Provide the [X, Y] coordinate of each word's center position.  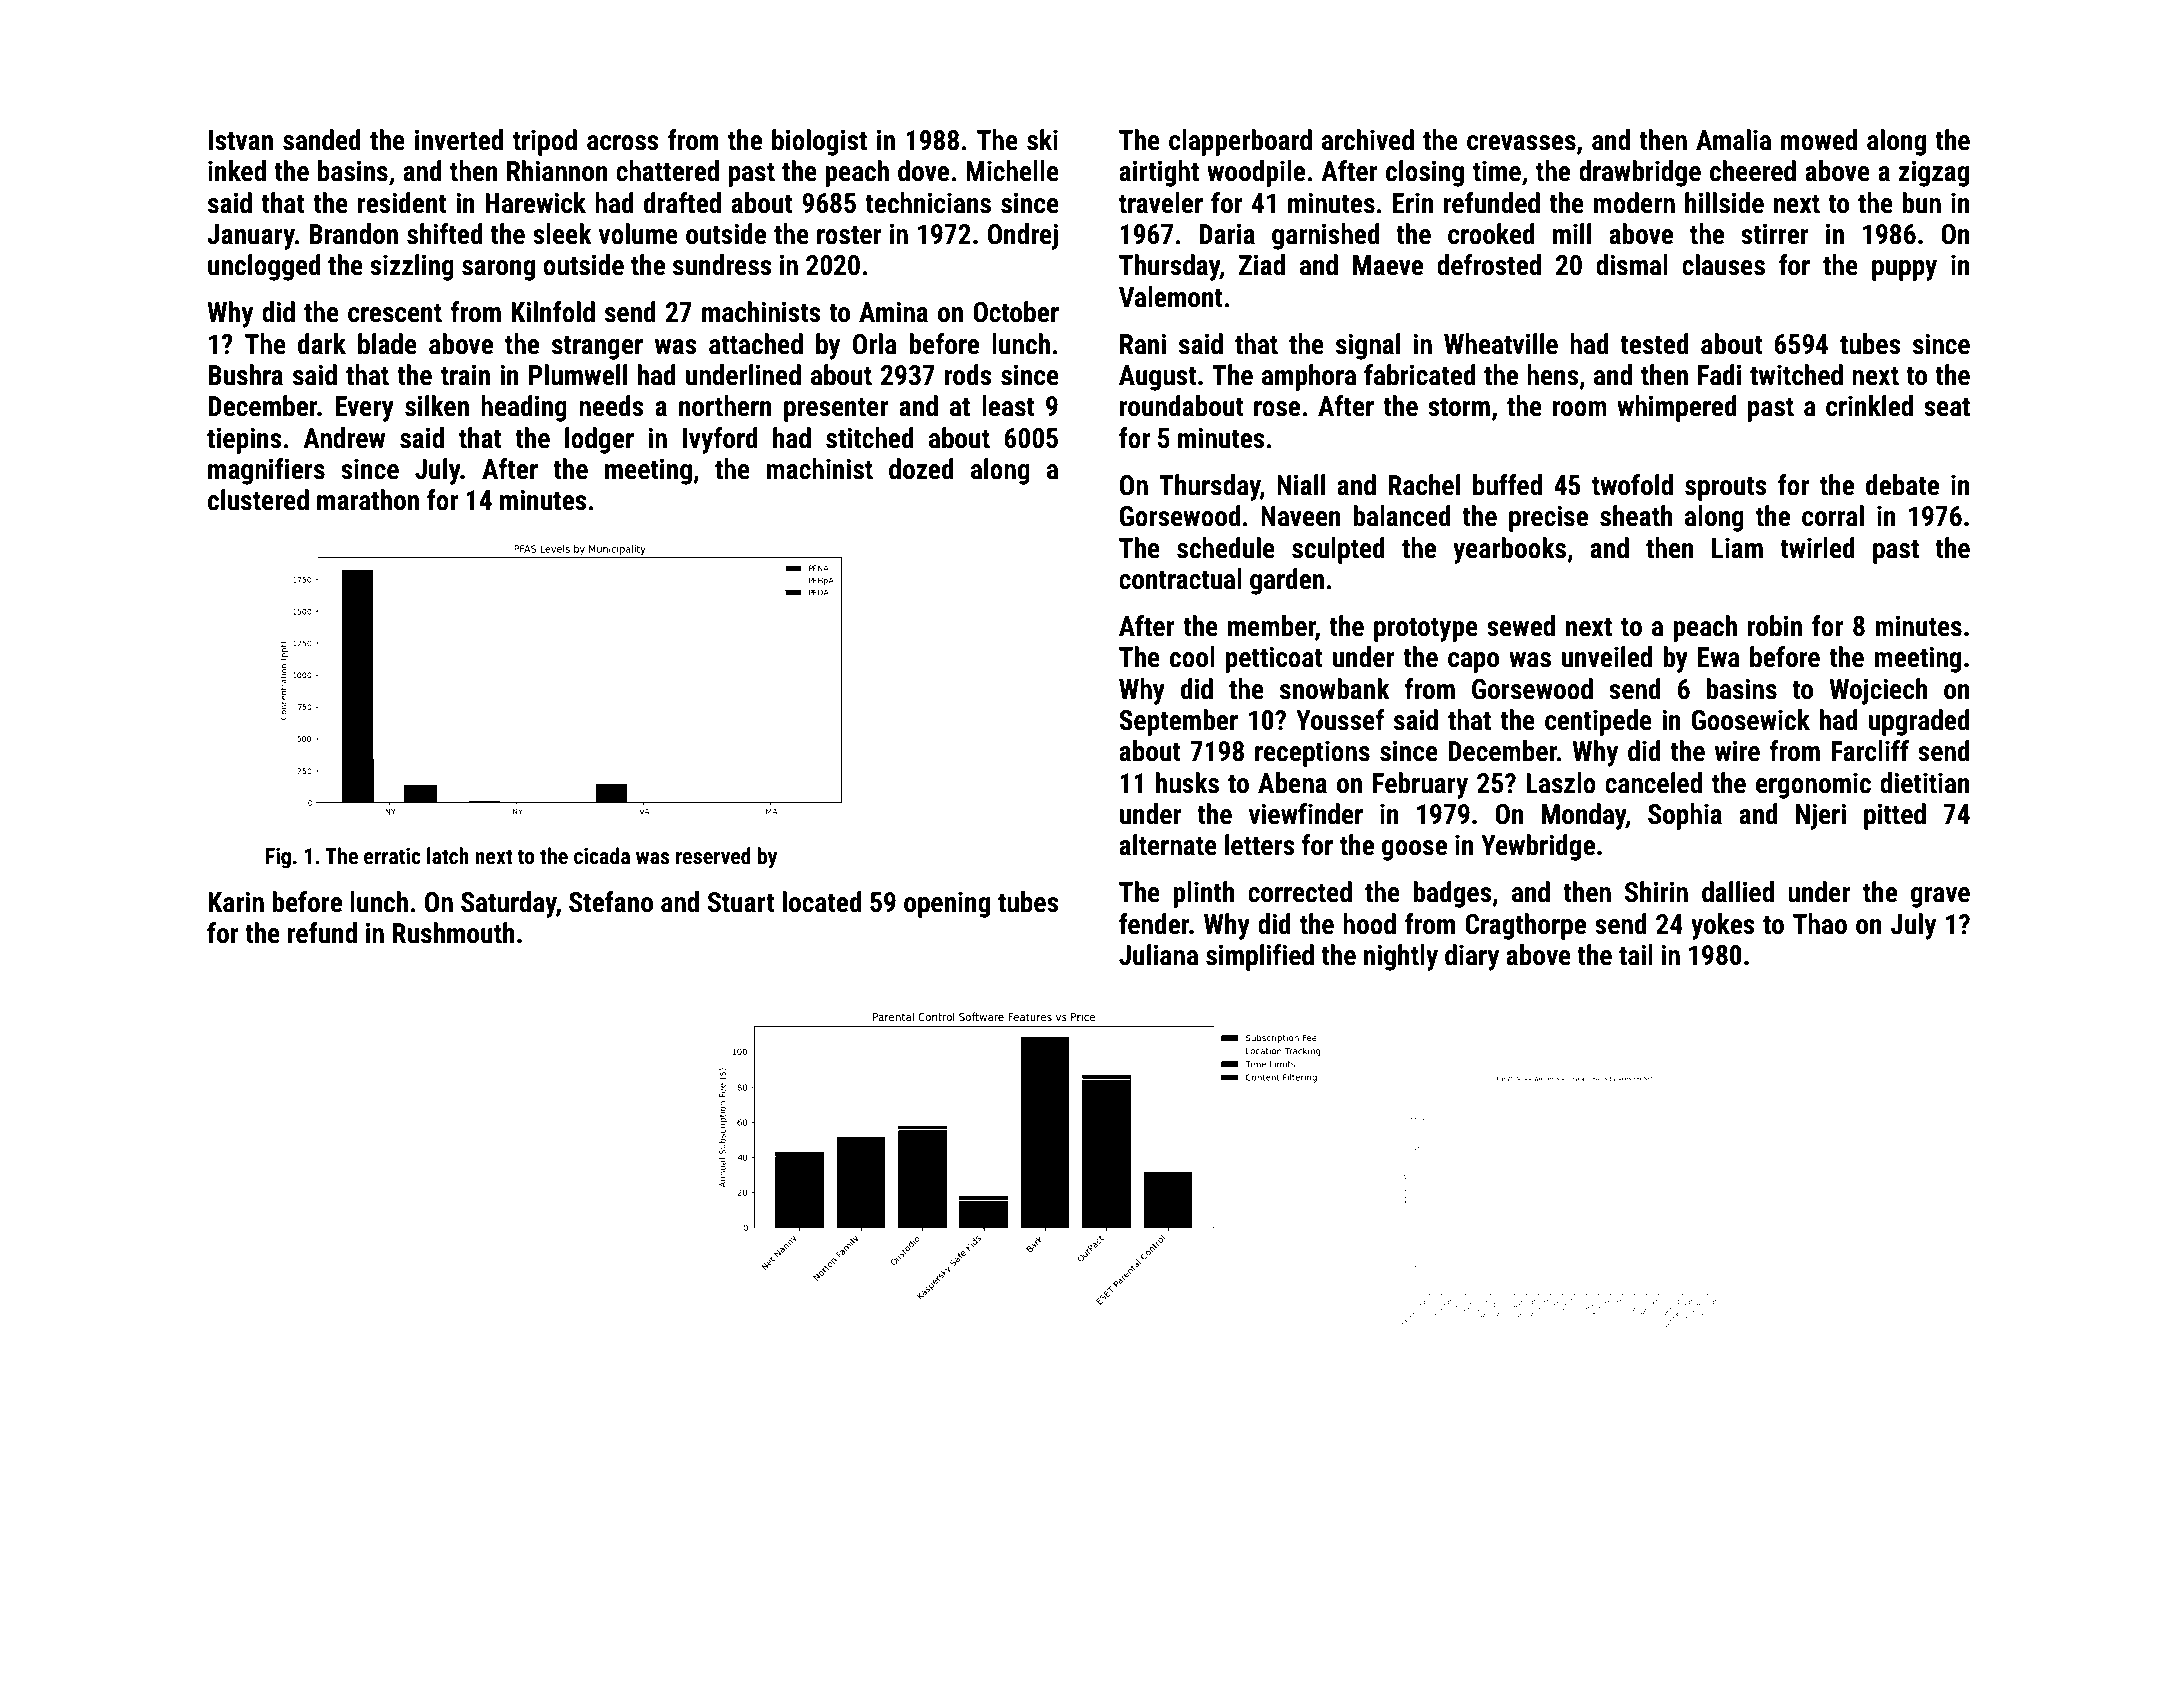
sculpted [1338, 550]
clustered [258, 500]
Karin [236, 902]
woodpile [1256, 173]
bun [1921, 203]
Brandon [353, 234]
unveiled [1607, 657]
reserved [713, 856]
